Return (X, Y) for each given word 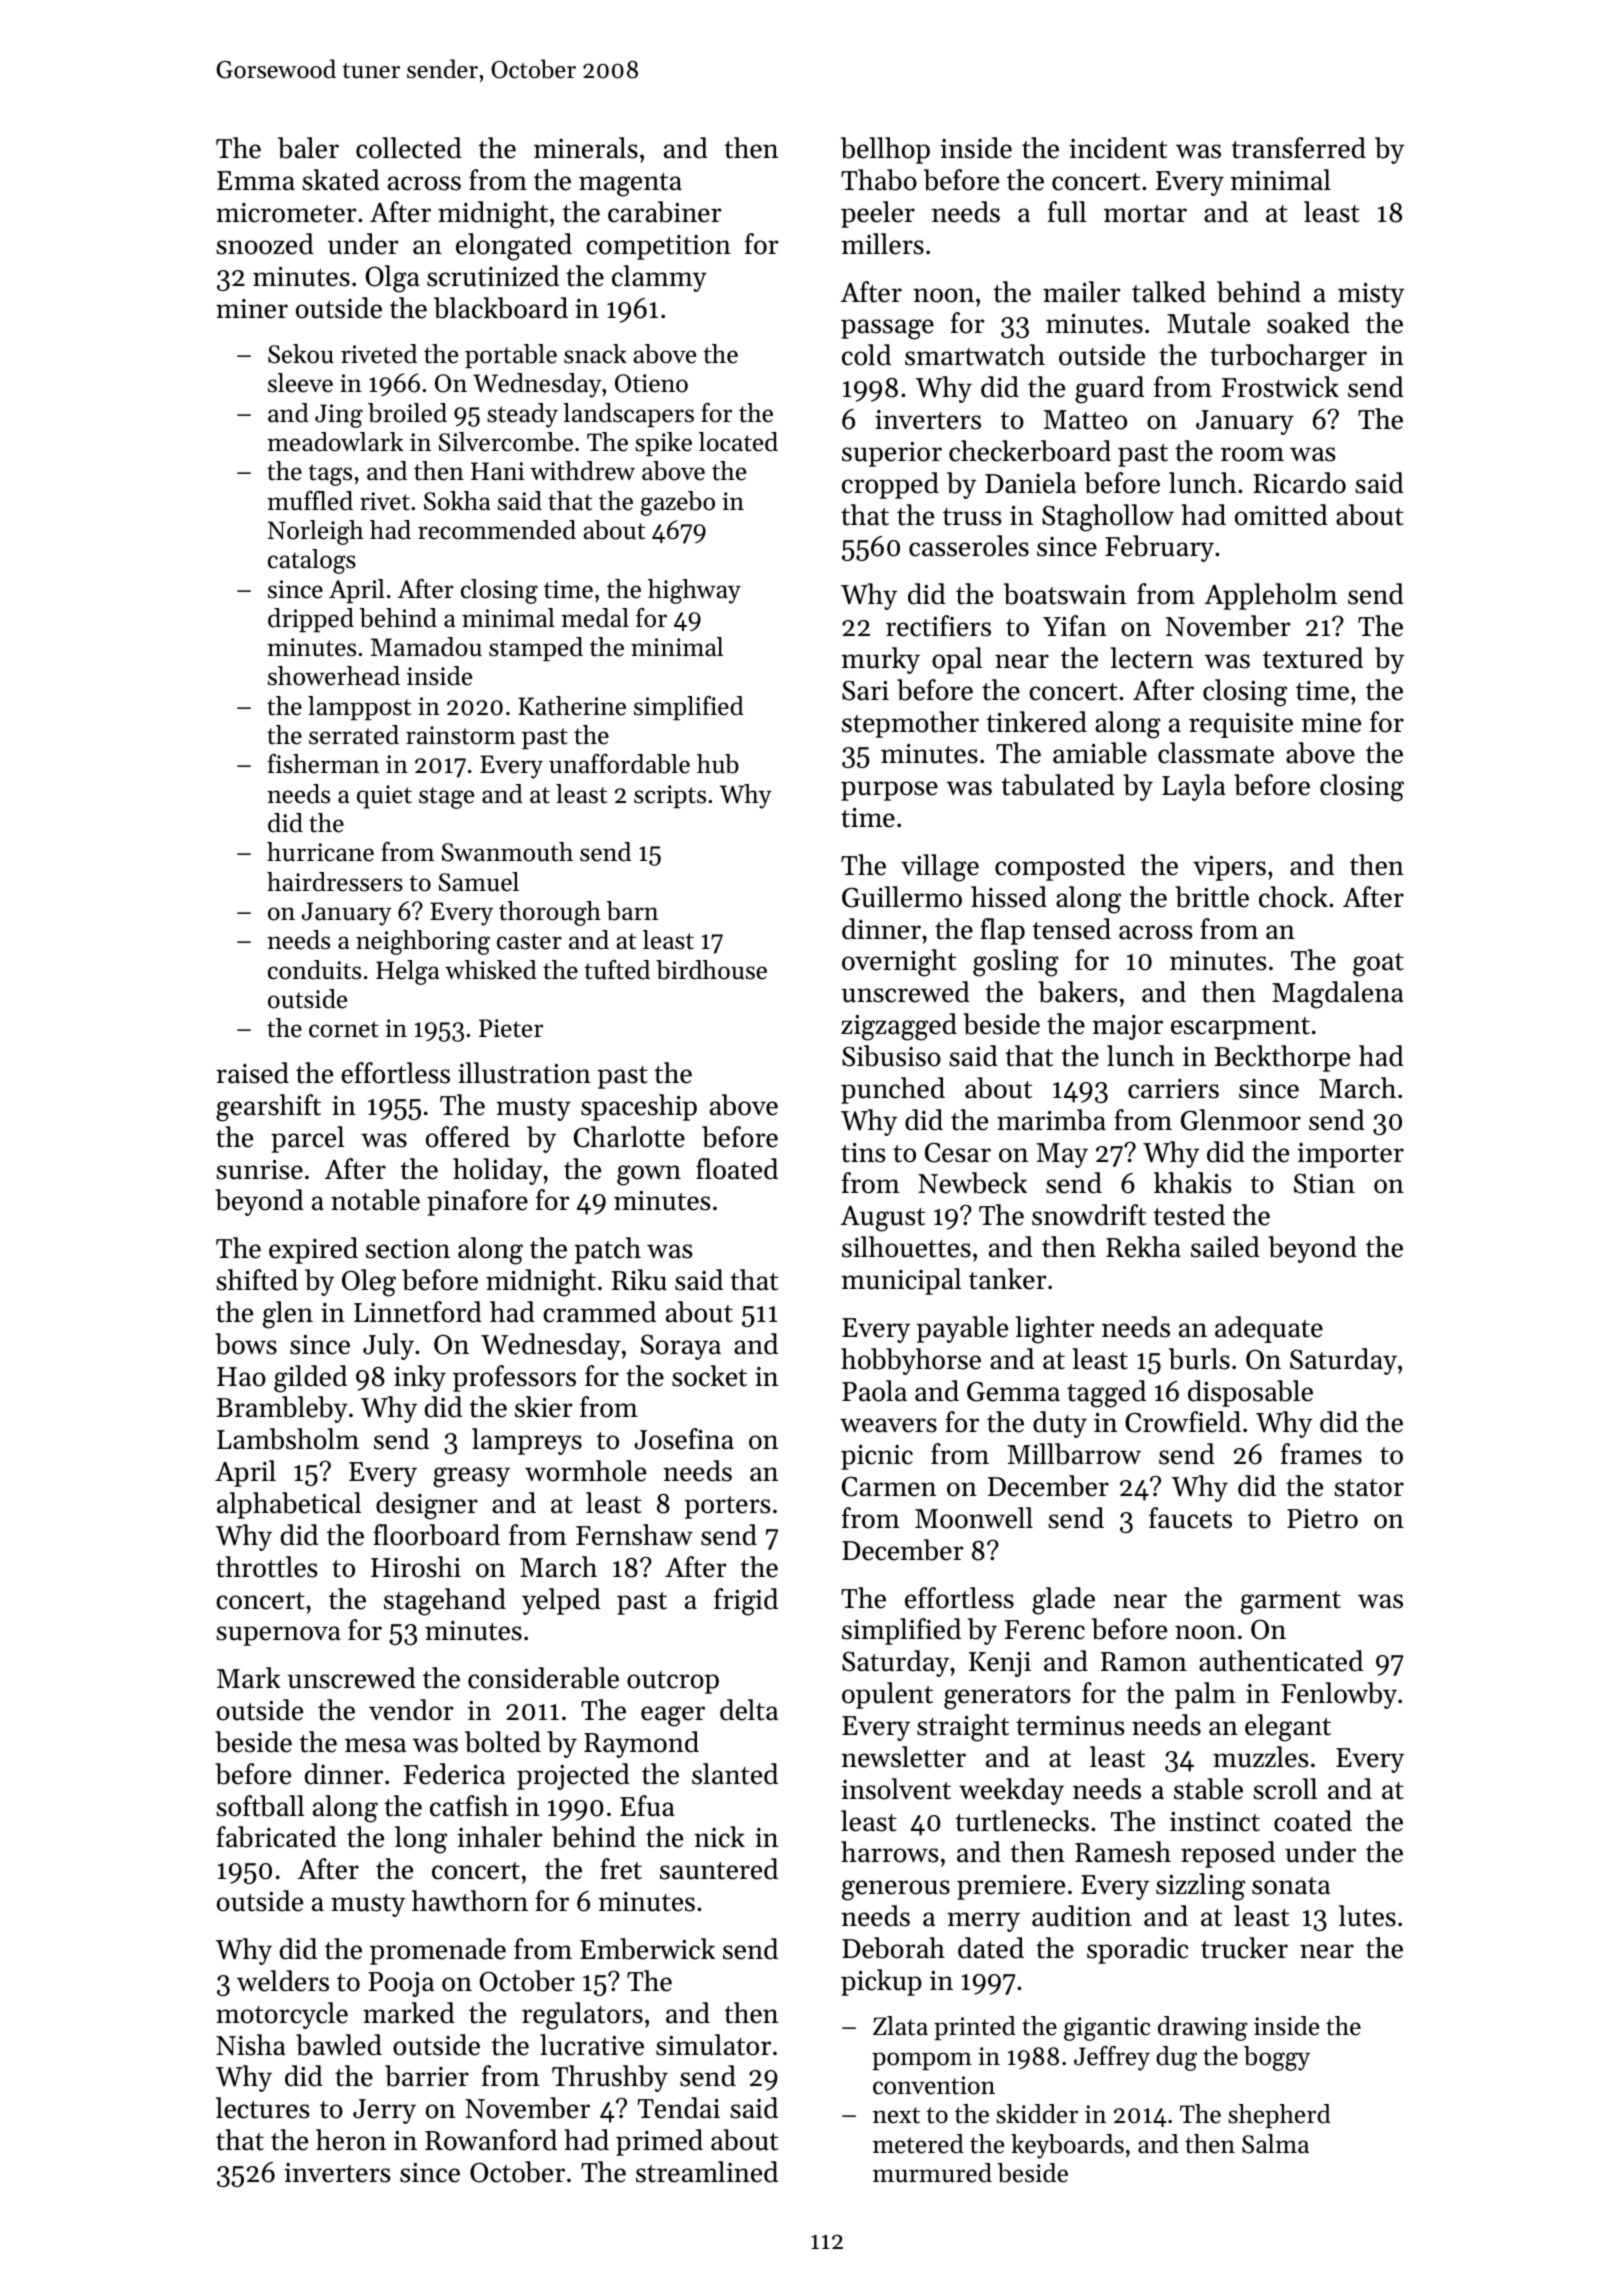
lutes (1367, 1916)
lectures (263, 2108)
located (738, 442)
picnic (877, 1457)
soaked (1308, 323)
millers (882, 244)
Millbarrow (1074, 1454)
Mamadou (426, 647)
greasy (471, 1477)
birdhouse (711, 970)
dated (991, 1948)
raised (252, 1073)
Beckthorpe (1282, 1058)
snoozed (265, 244)
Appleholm (1270, 596)
